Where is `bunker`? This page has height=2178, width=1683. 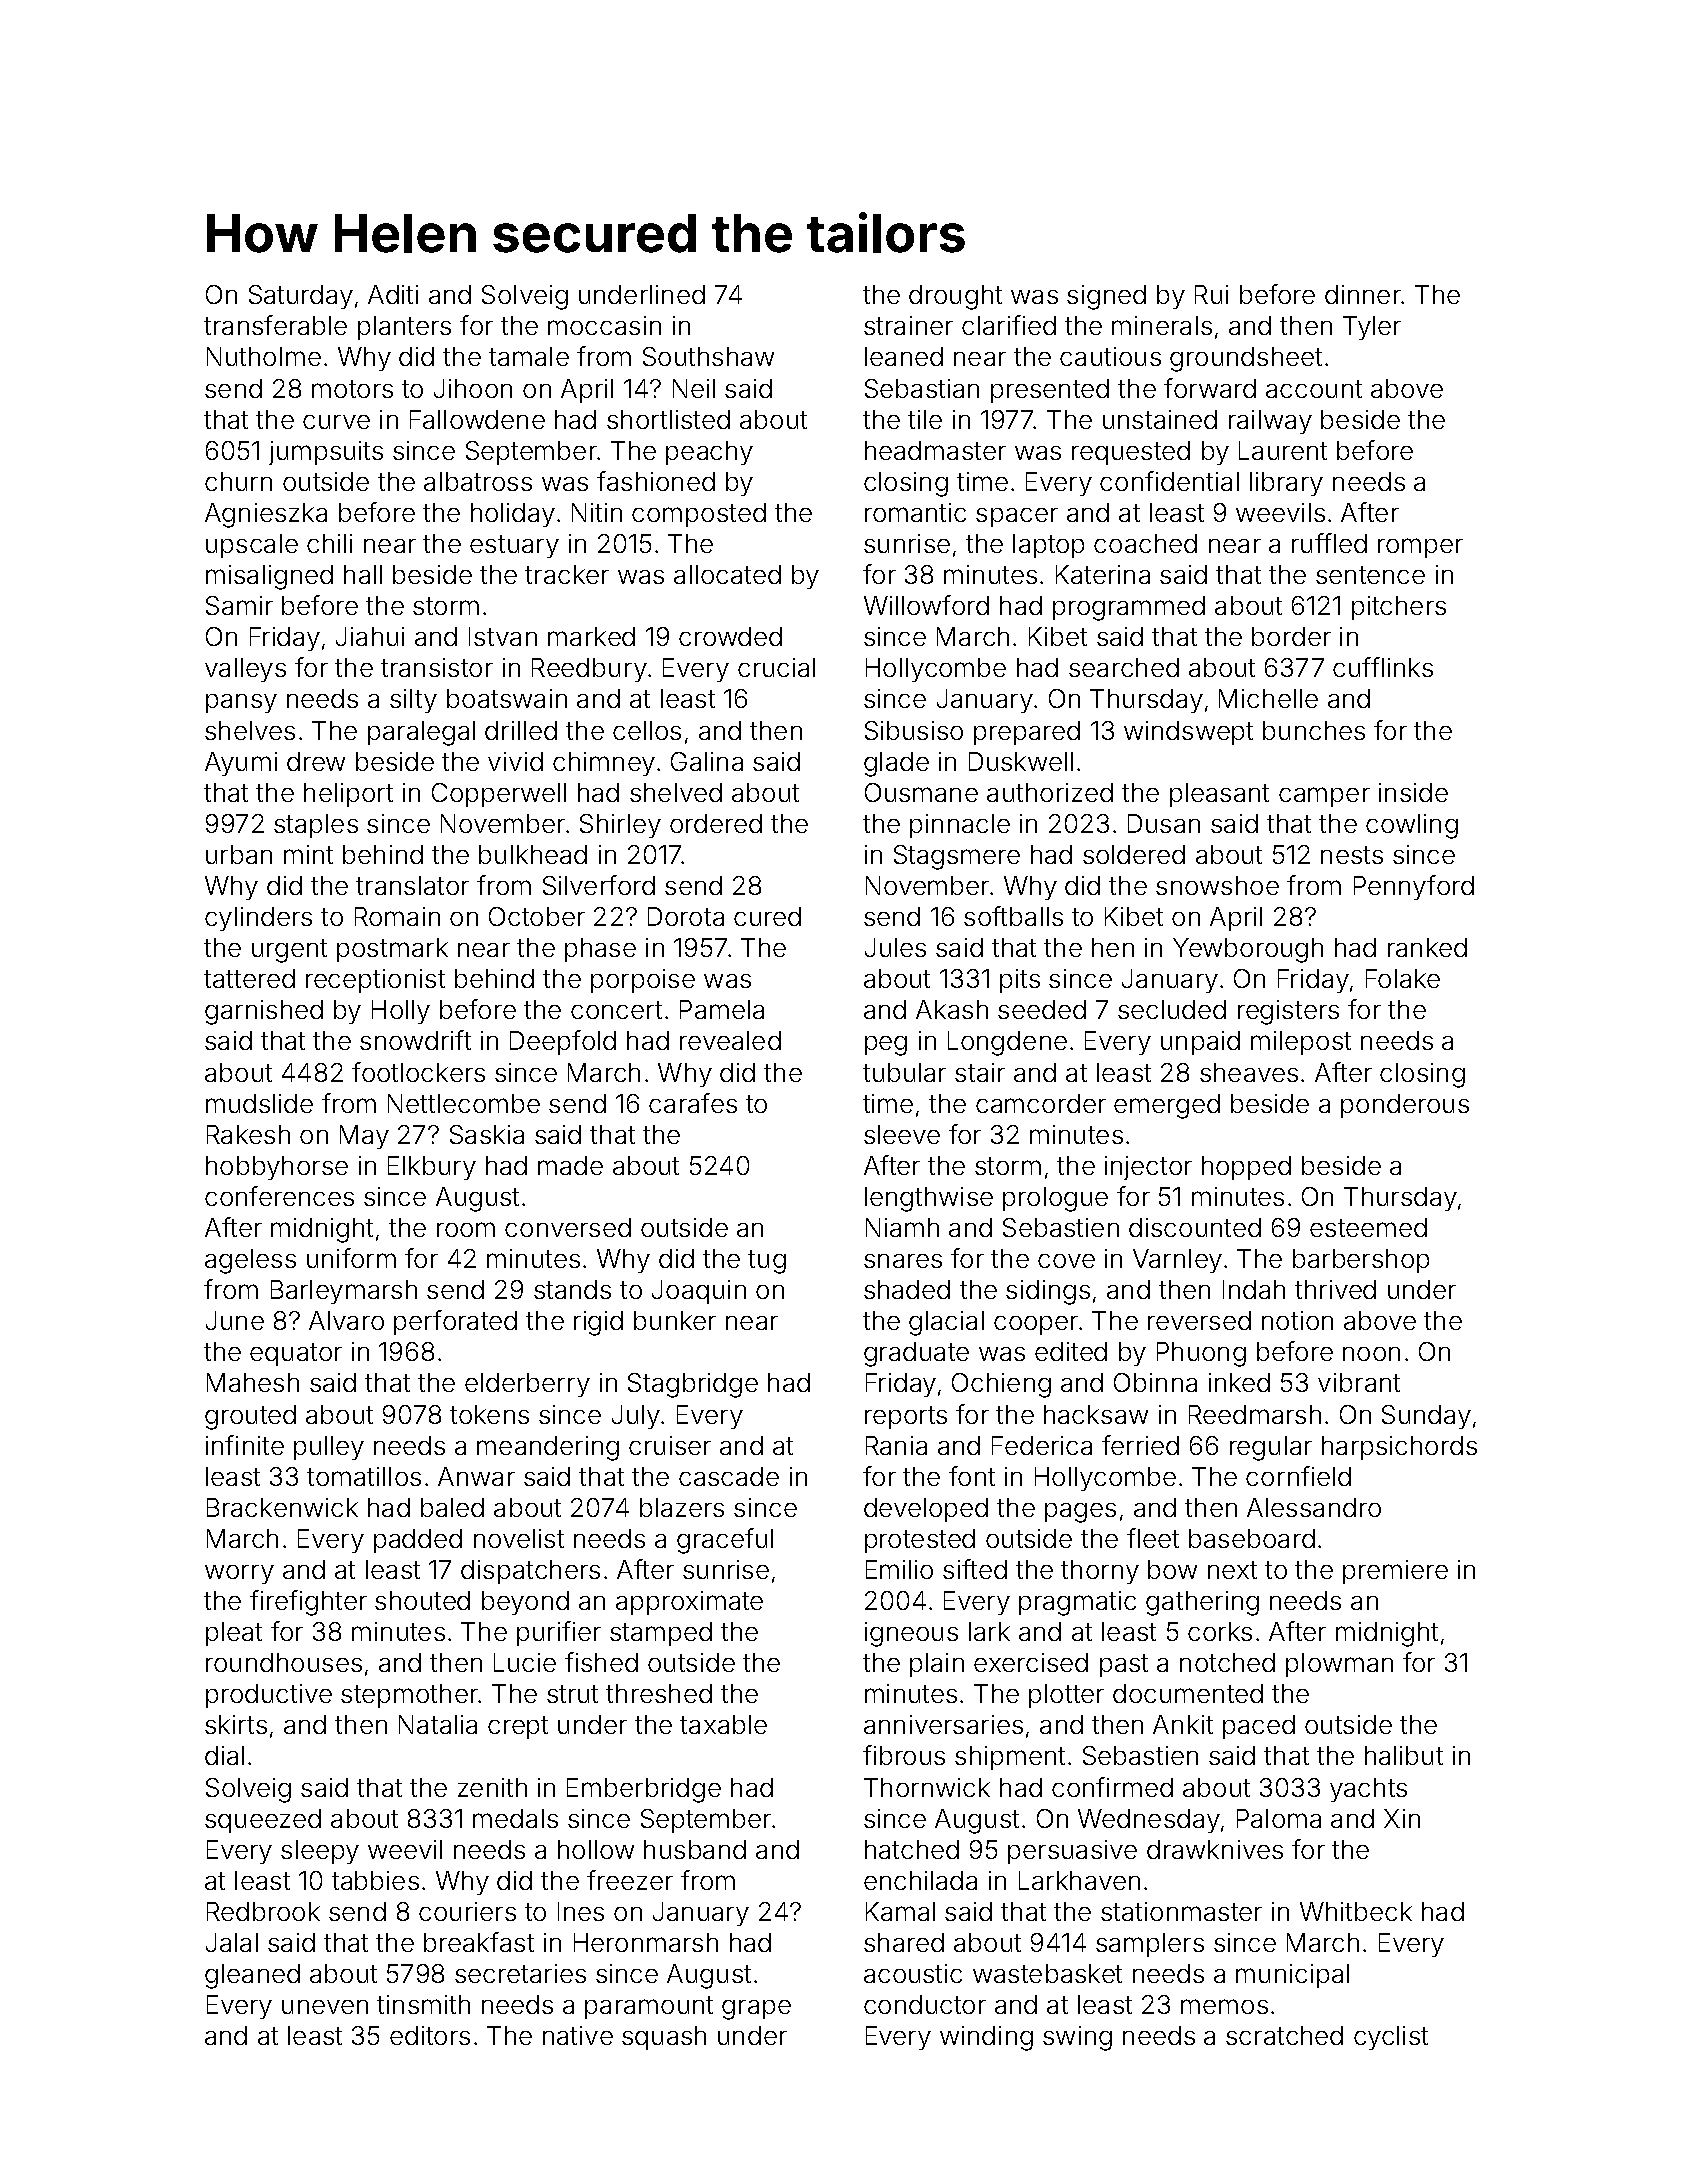
bunker is located at coordinates (675, 1320).
